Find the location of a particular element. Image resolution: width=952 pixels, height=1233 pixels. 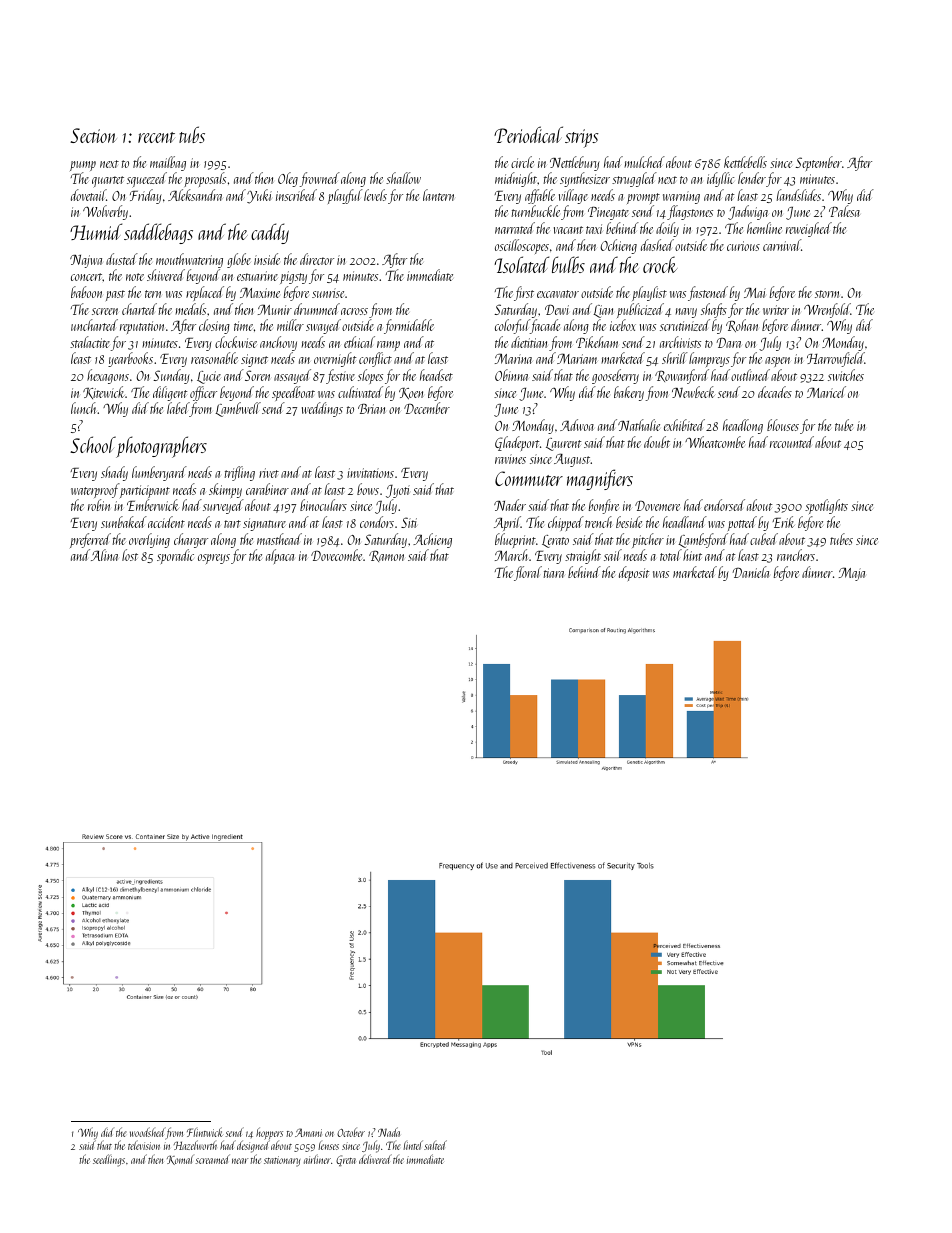

tubs is located at coordinates (192, 134).
